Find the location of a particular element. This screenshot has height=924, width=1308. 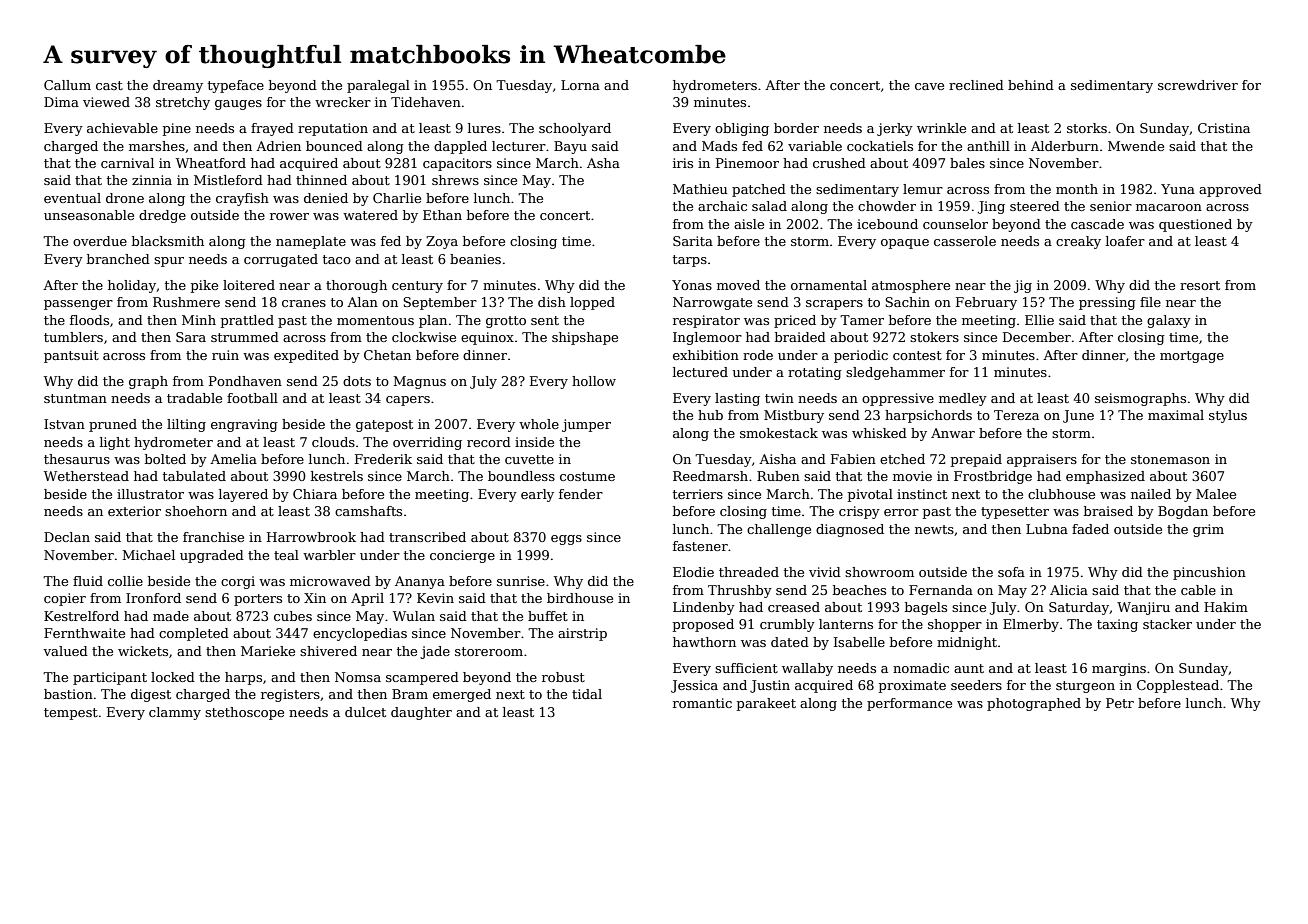

bounced is located at coordinates (334, 146).
